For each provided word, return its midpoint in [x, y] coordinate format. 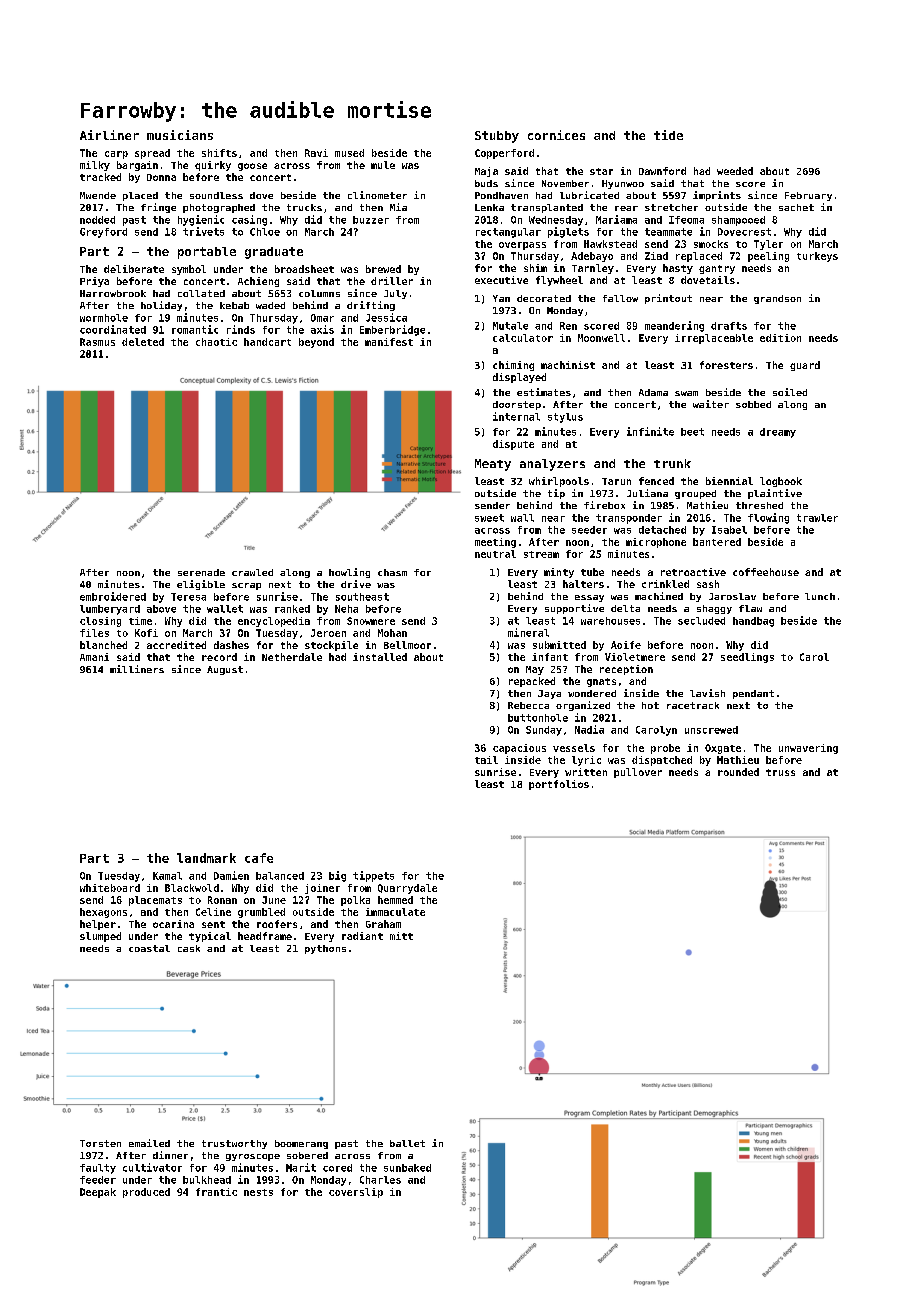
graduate [274, 253]
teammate [668, 232]
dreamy [778, 433]
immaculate [395, 912]
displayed [519, 378]
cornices [556, 135]
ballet [407, 1143]
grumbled [261, 913]
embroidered [113, 596]
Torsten [100, 1143]
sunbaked [407, 1168]
